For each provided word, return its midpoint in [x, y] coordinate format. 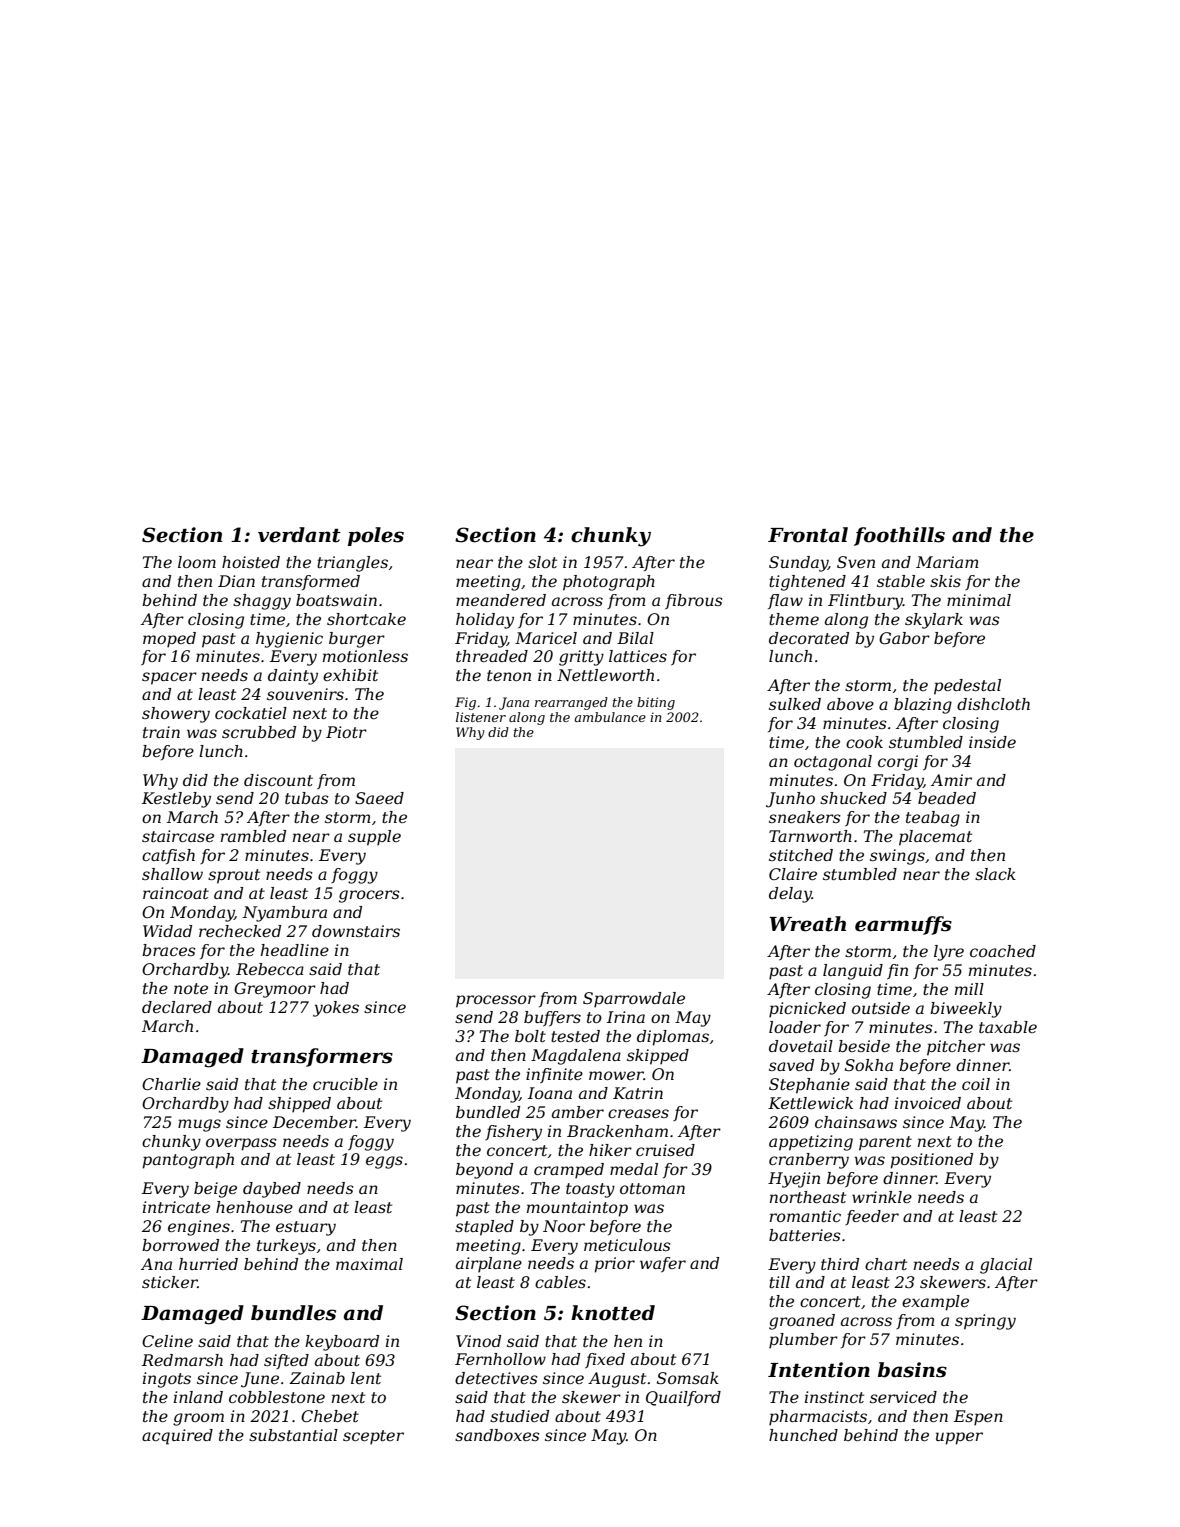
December [314, 1122]
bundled [488, 1112]
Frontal [808, 535]
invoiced [928, 1103]
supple [374, 838]
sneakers [805, 817]
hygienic [289, 640]
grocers [369, 896]
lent [366, 1378]
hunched [803, 1435]
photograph [609, 583]
